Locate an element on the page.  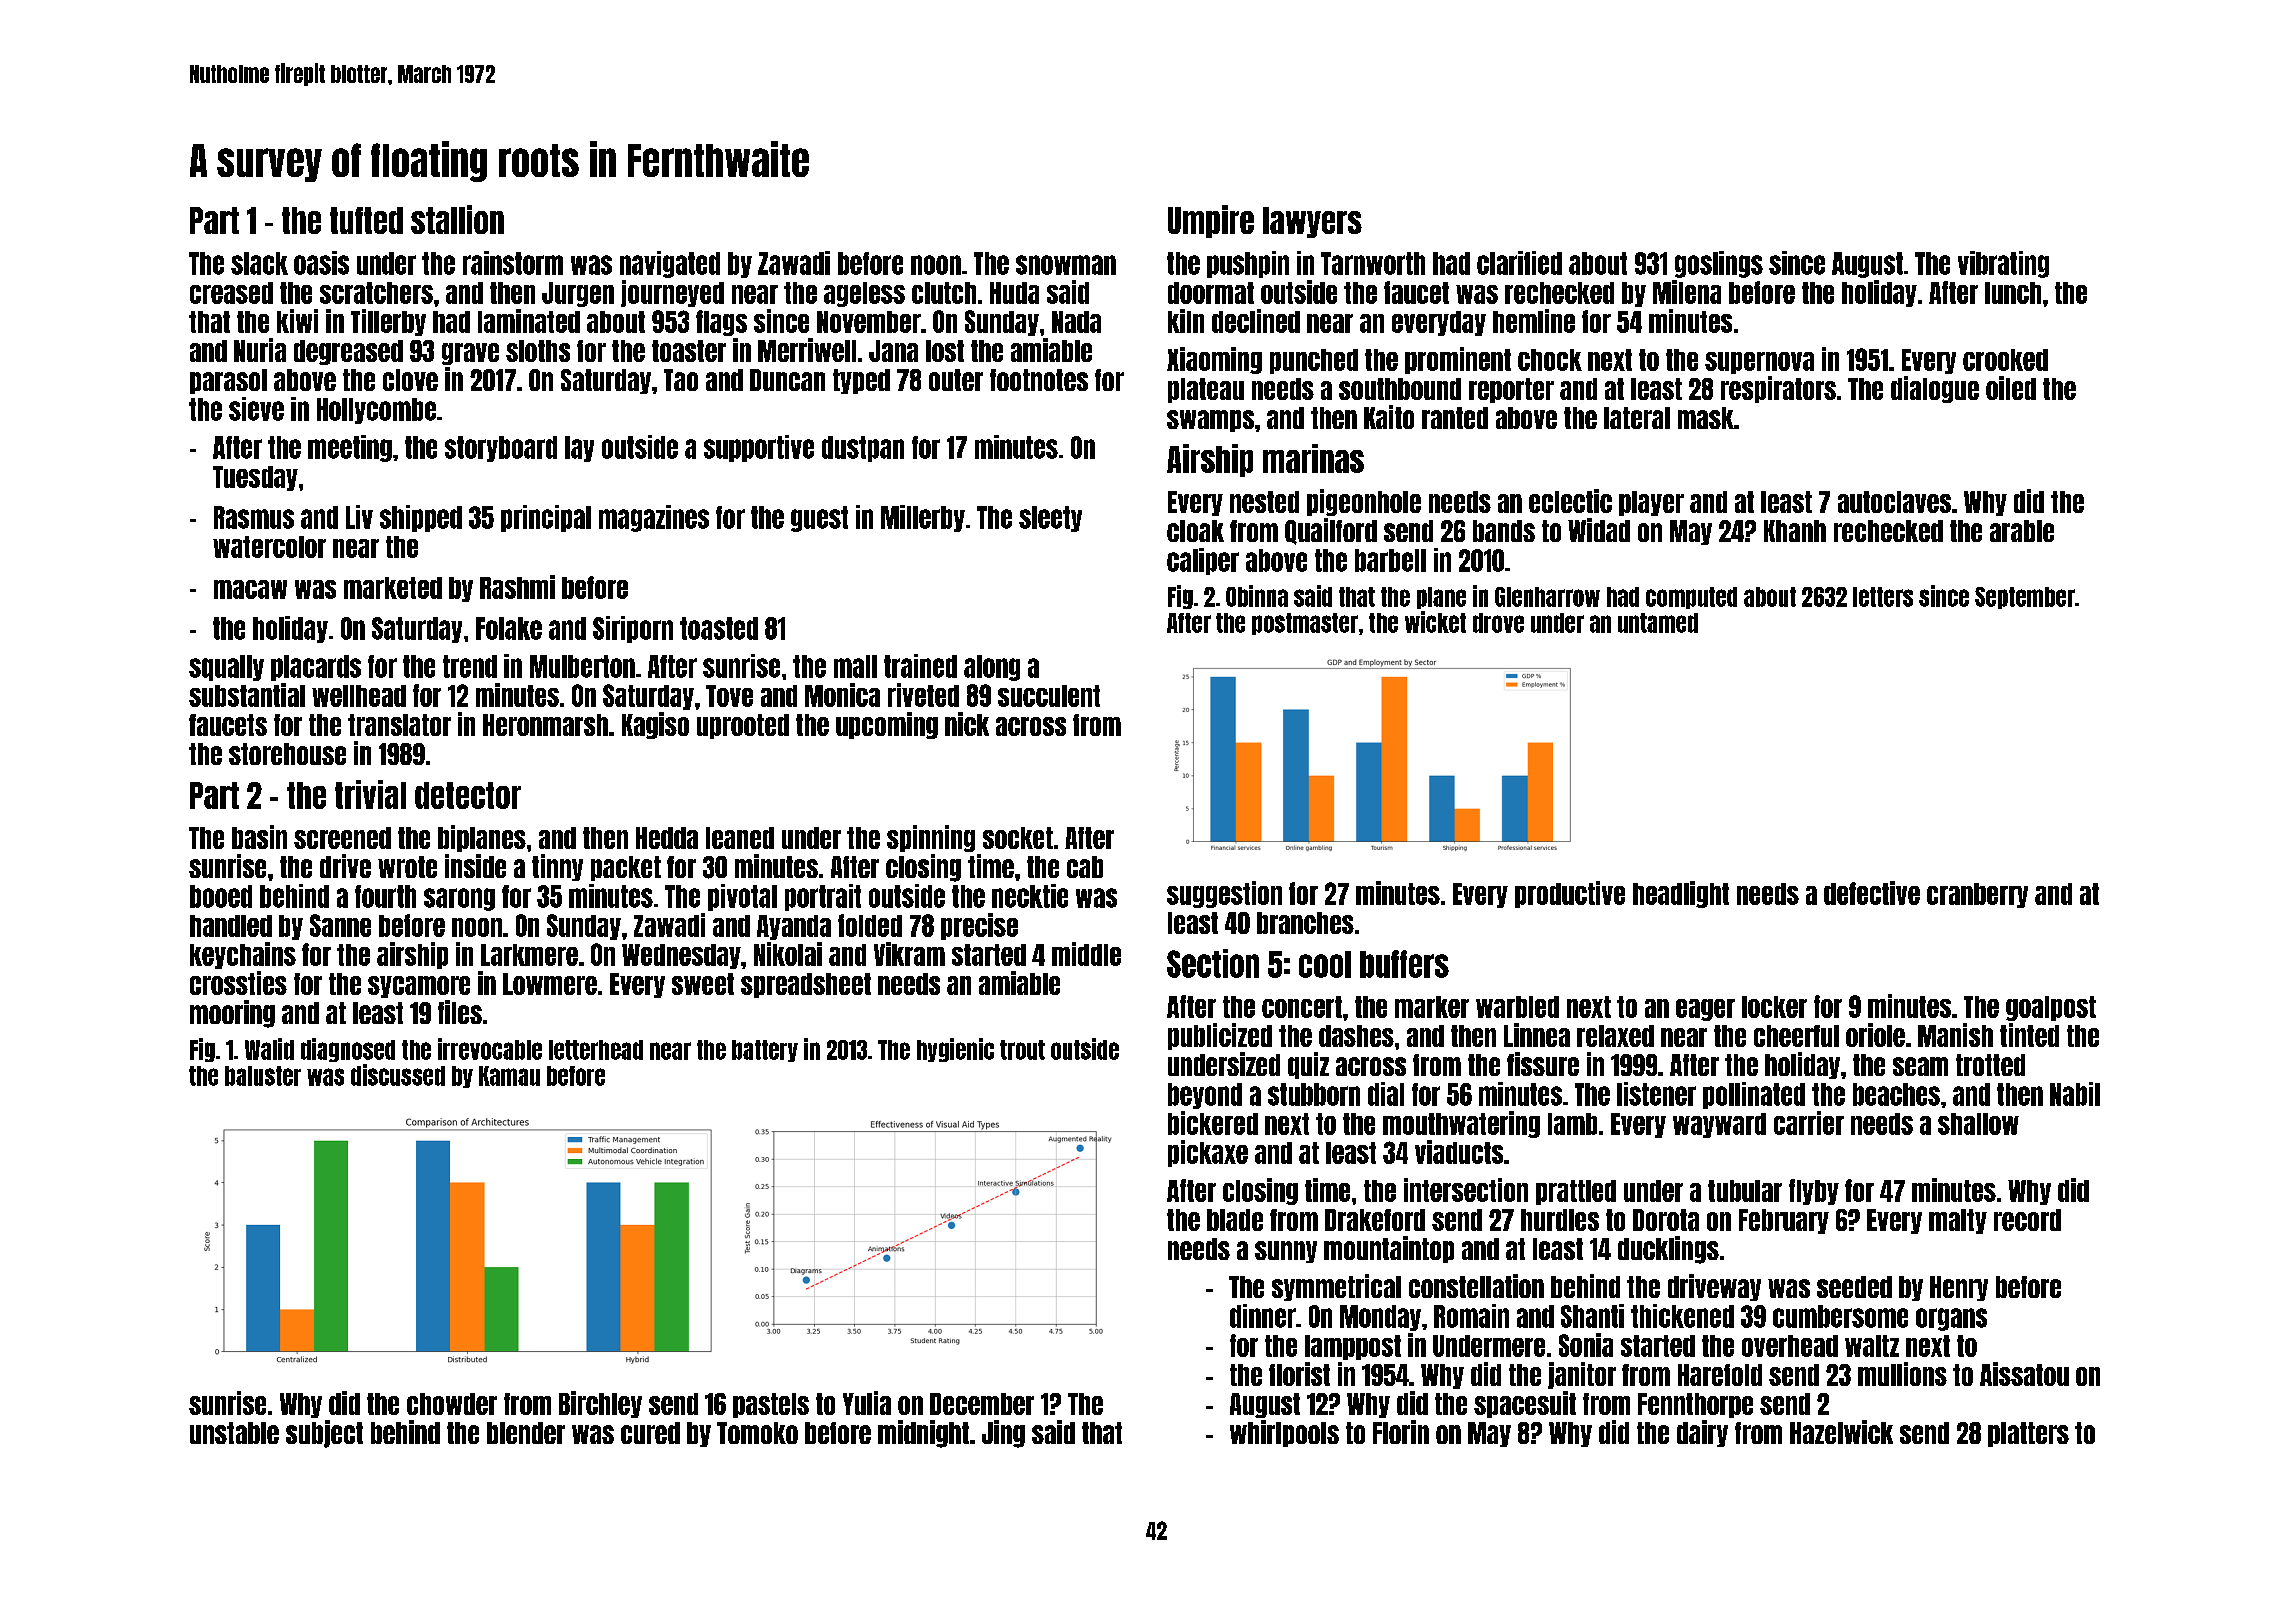
branches is located at coordinates (1305, 923).
